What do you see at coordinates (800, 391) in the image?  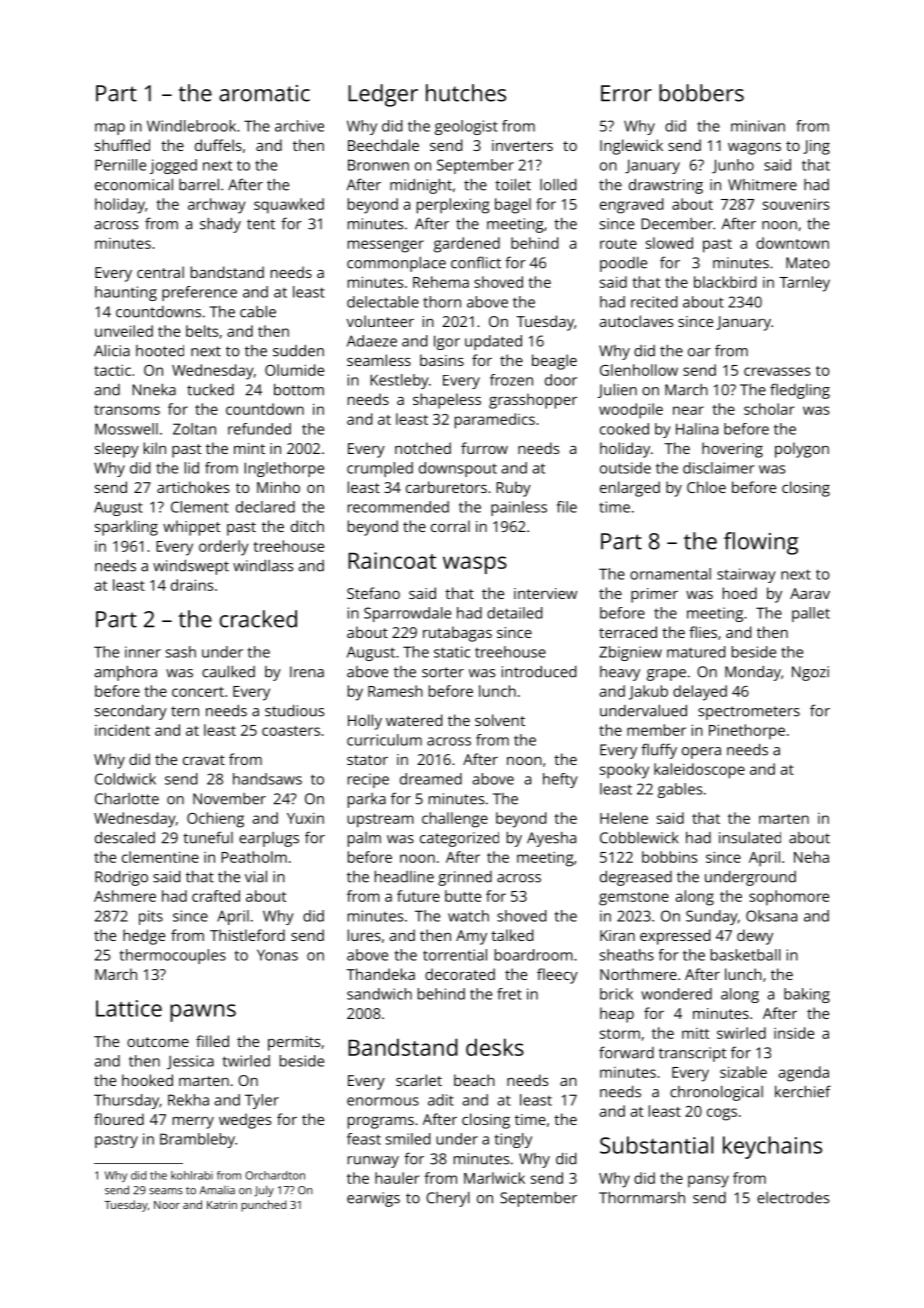 I see `fledgling` at bounding box center [800, 391].
